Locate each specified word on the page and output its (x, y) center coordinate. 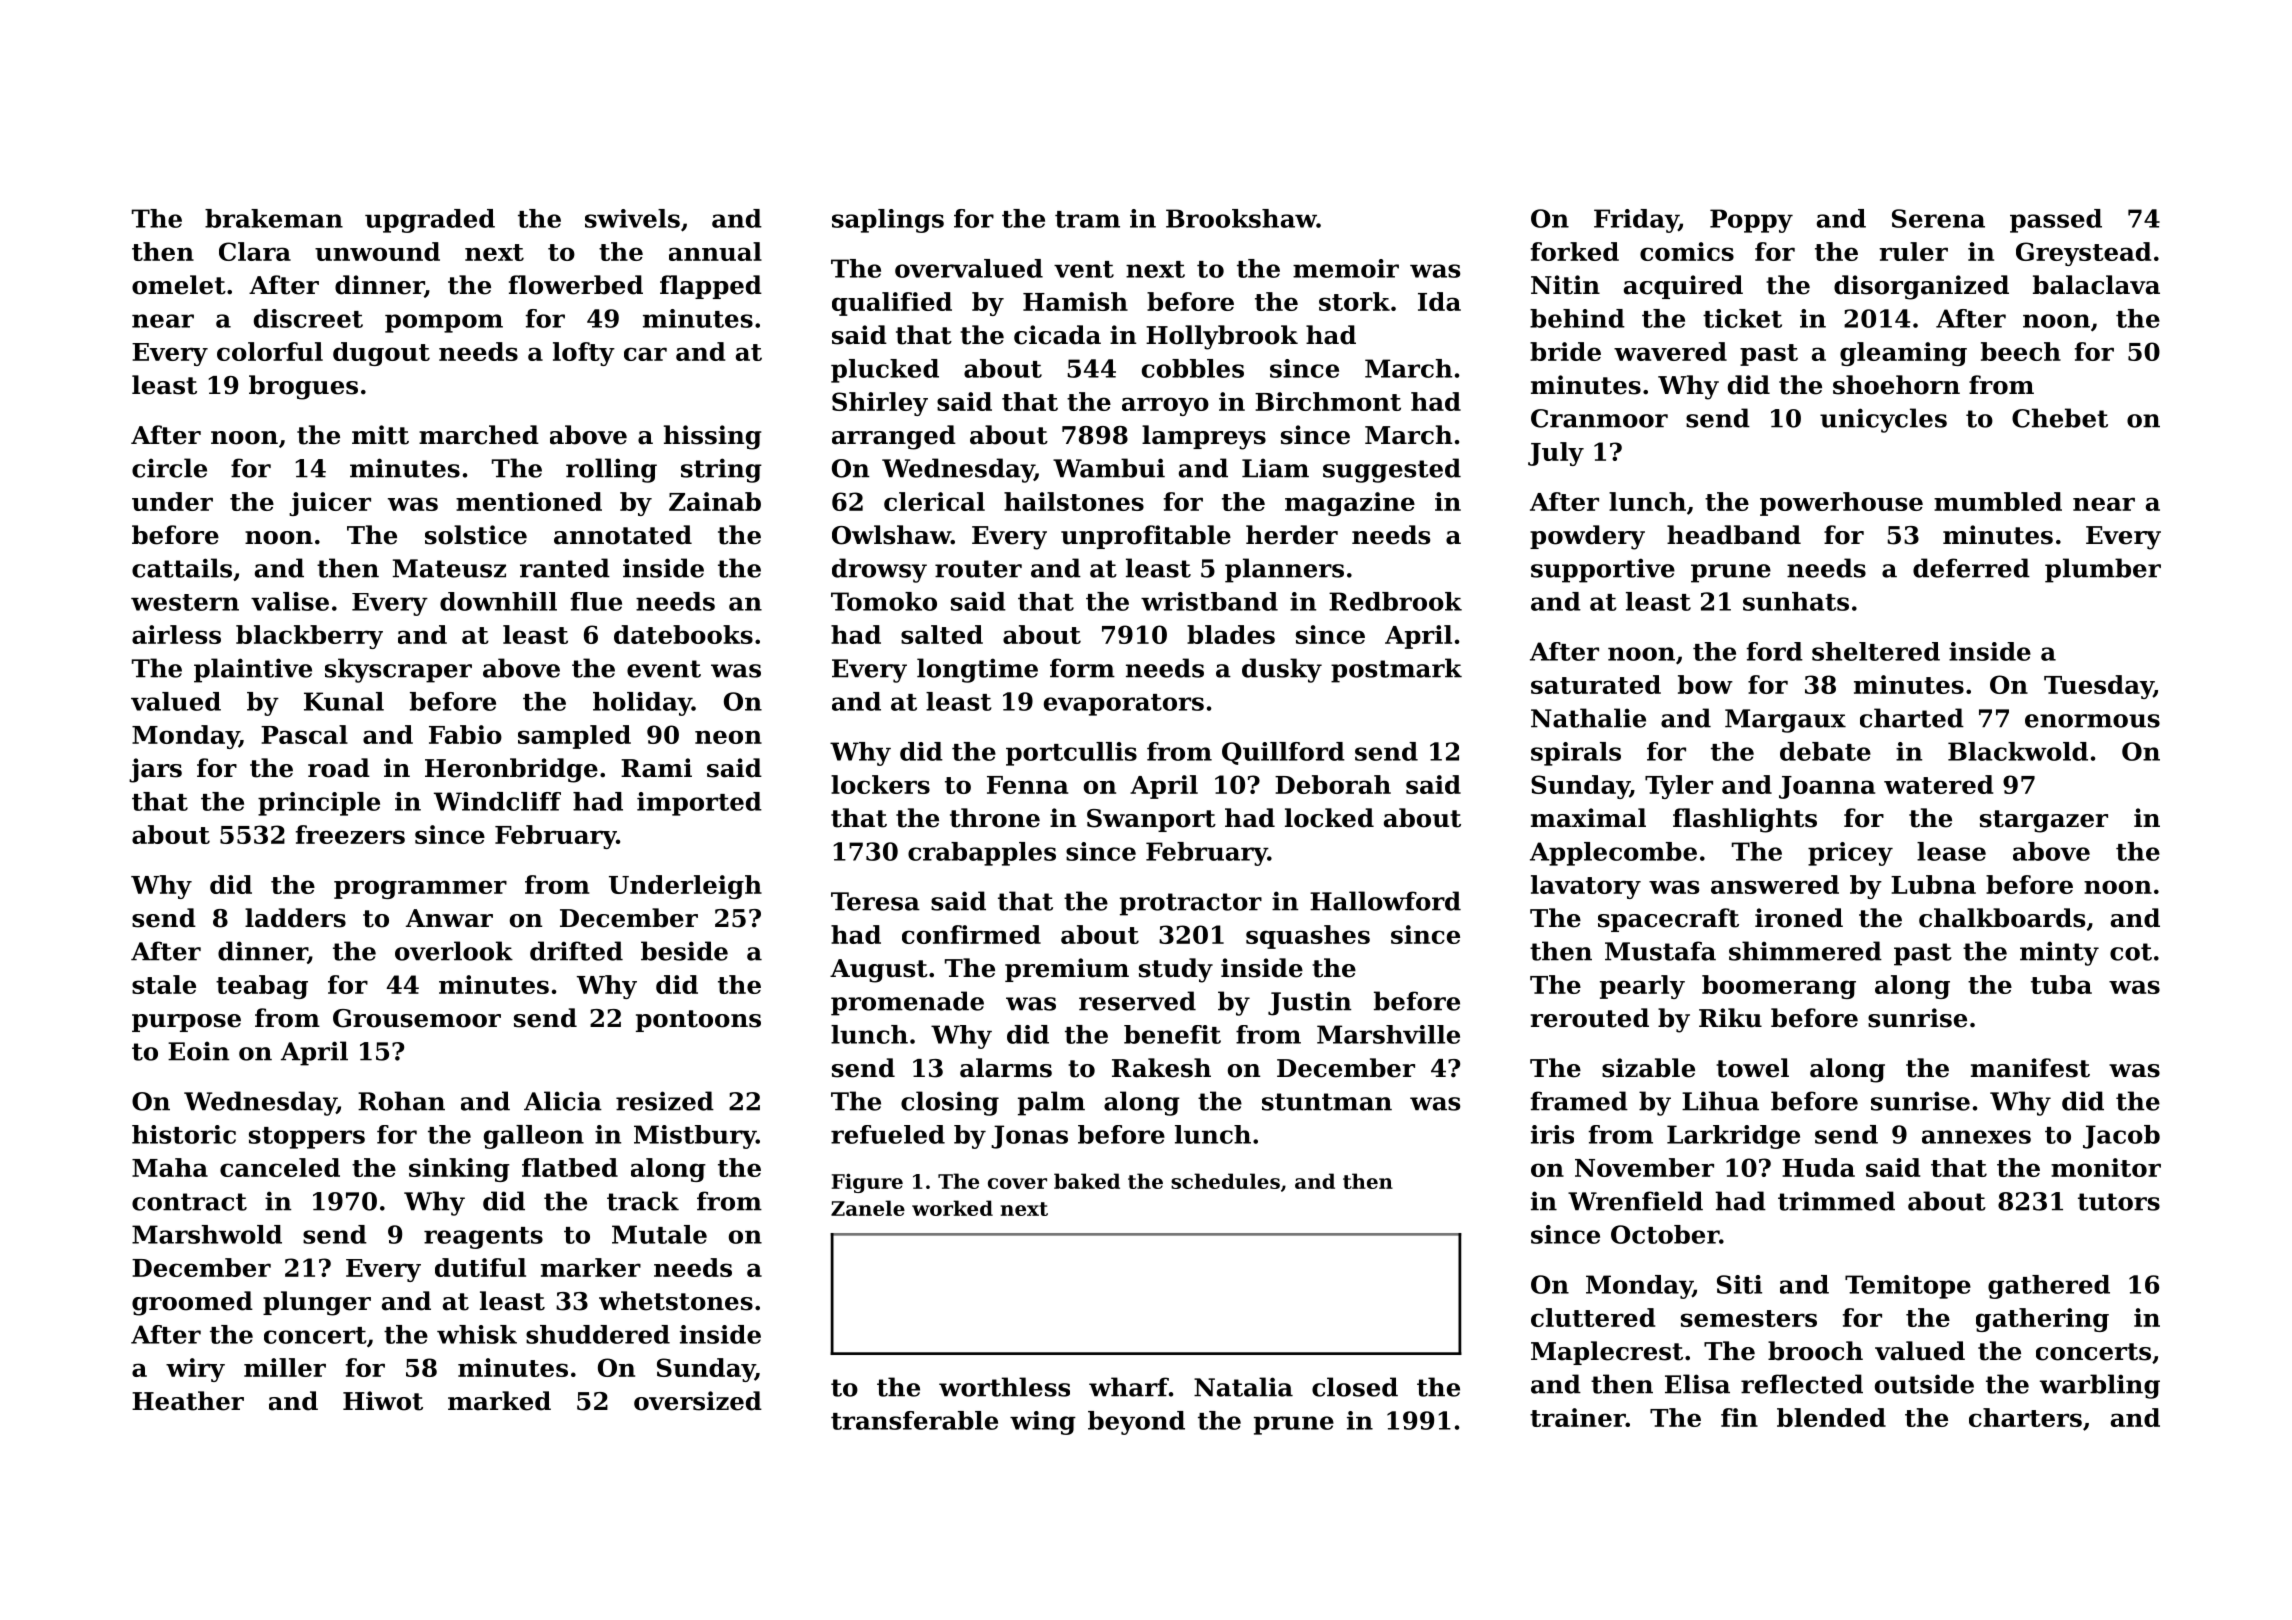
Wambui (1109, 468)
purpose (186, 1023)
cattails (182, 568)
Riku (1730, 1018)
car (645, 354)
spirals (1576, 754)
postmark (1396, 670)
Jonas (1029, 1137)
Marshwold (207, 1234)
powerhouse (1841, 504)
